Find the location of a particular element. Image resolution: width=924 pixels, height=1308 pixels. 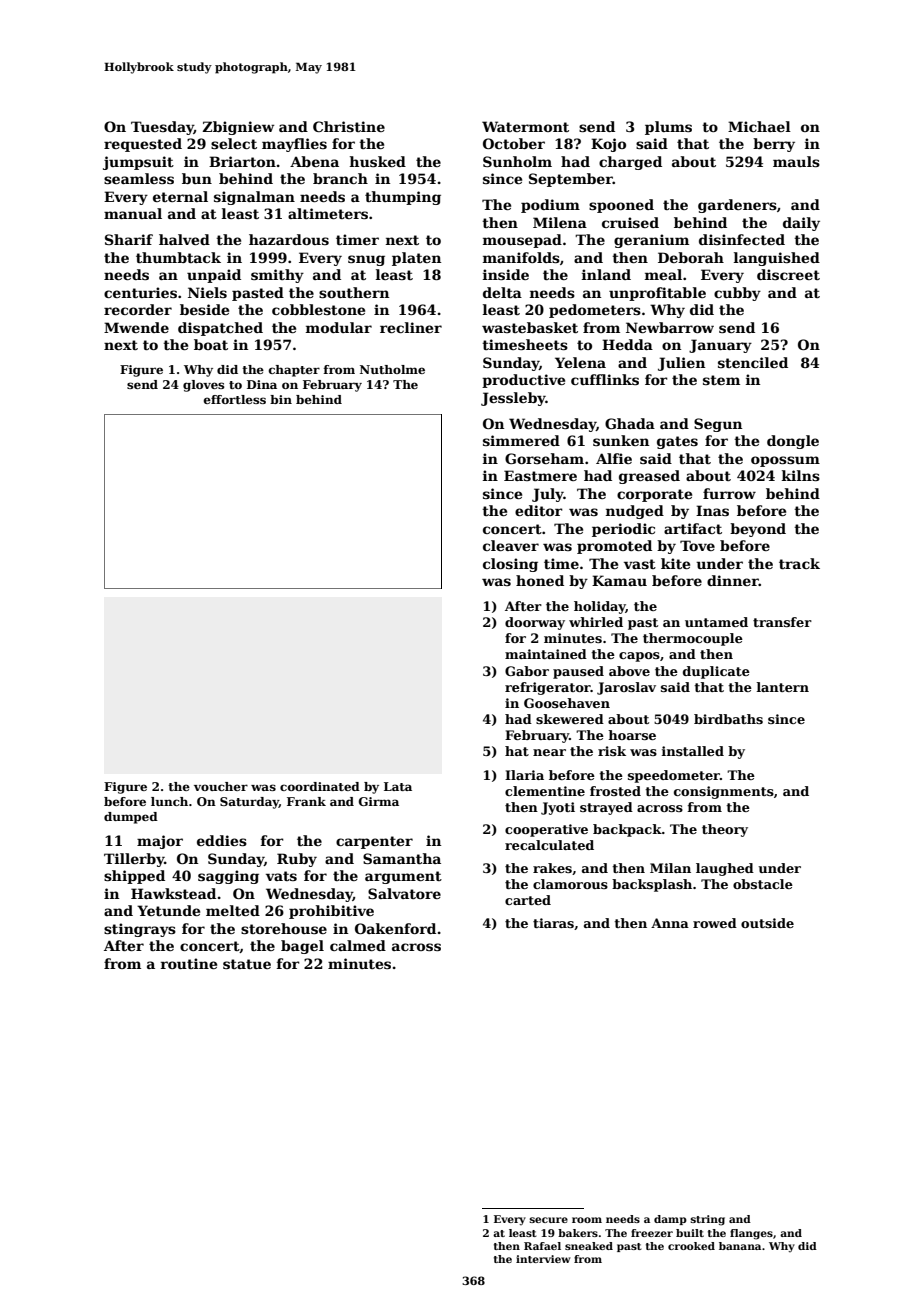

damp is located at coordinates (670, 1220).
